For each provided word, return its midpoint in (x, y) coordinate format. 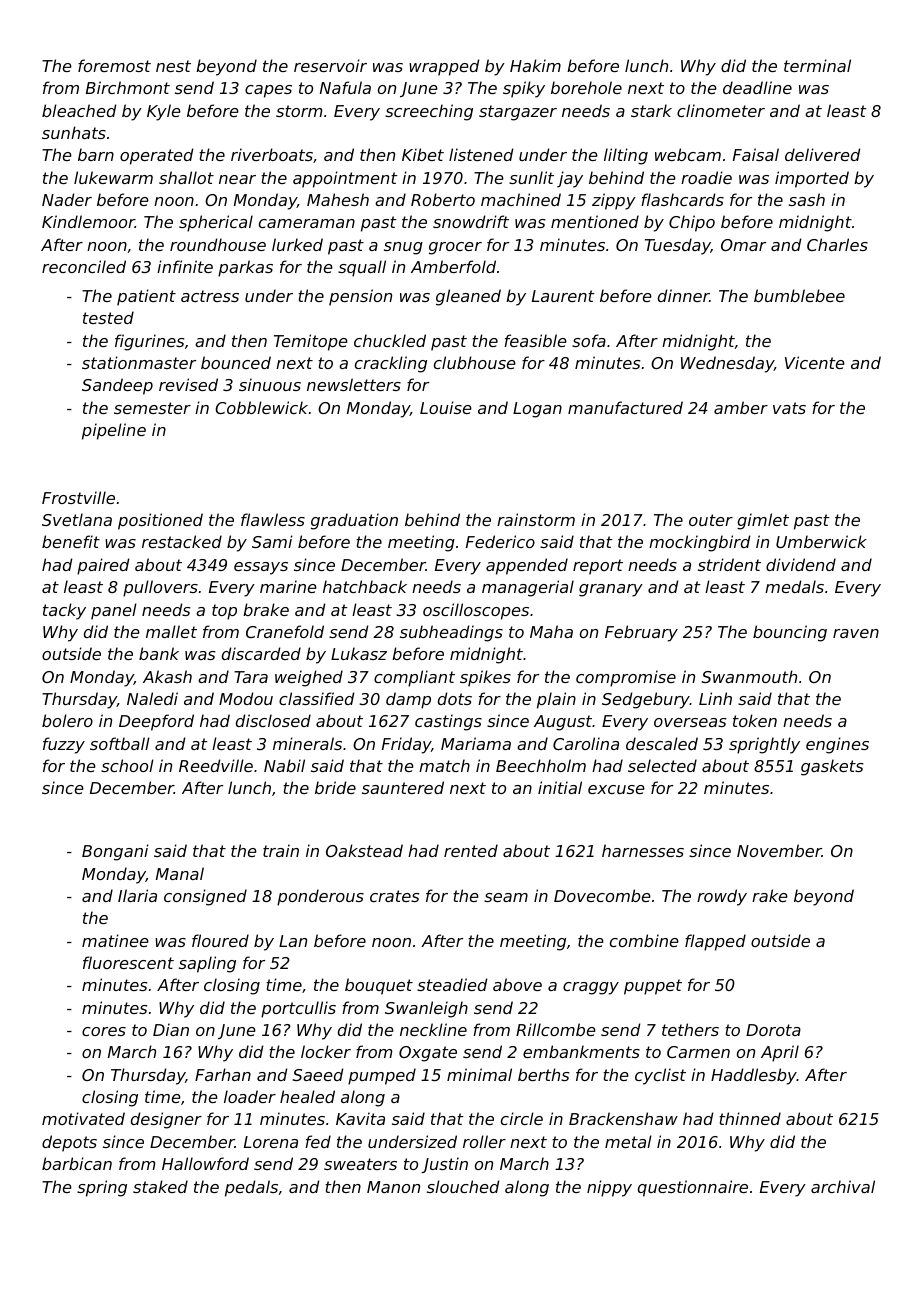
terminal (817, 65)
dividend (801, 564)
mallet (171, 631)
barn (96, 154)
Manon (393, 1187)
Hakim (535, 65)
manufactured (625, 407)
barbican (77, 1163)
